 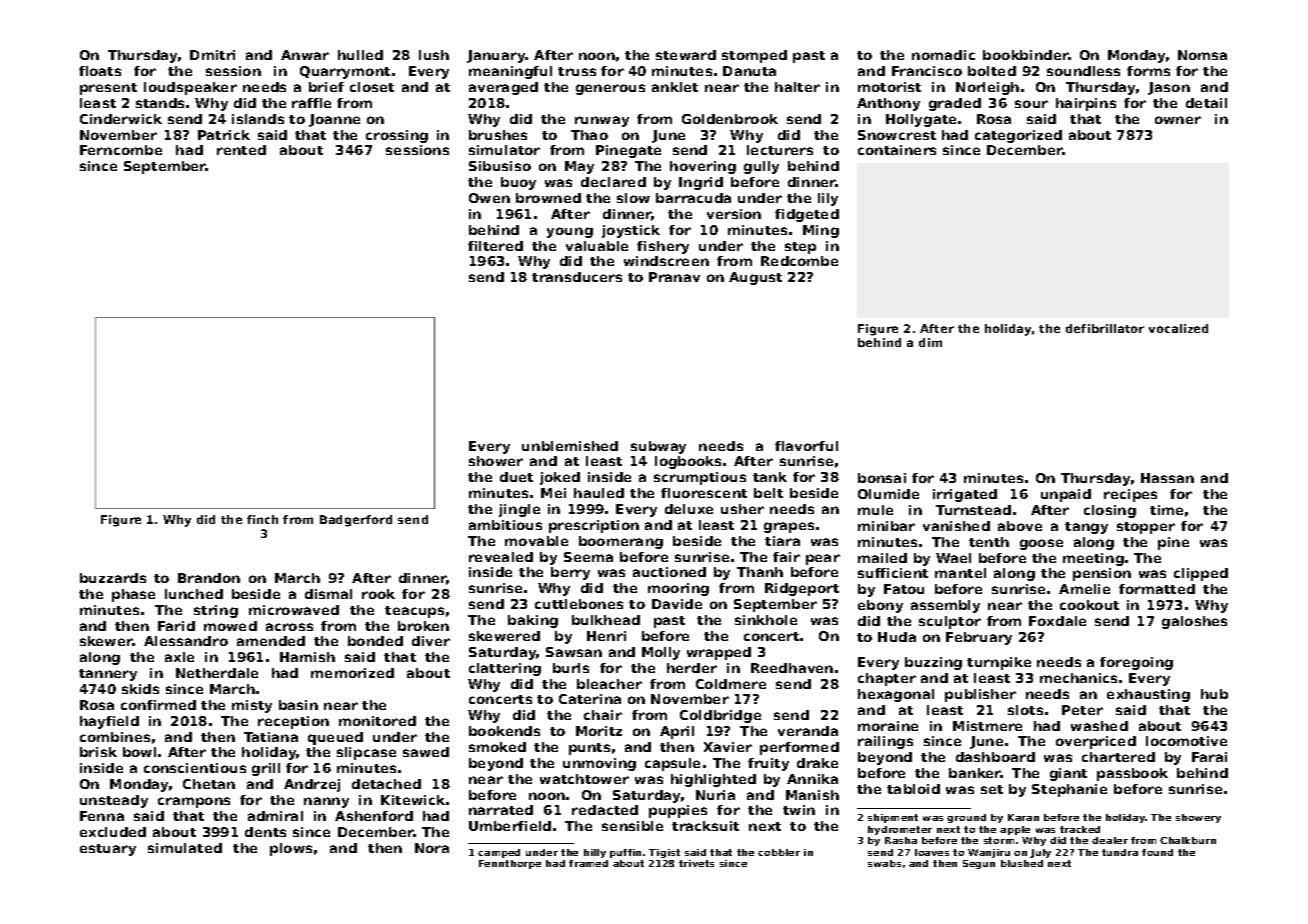 What do you see at coordinates (570, 446) in the document?
I see `unblemished` at bounding box center [570, 446].
